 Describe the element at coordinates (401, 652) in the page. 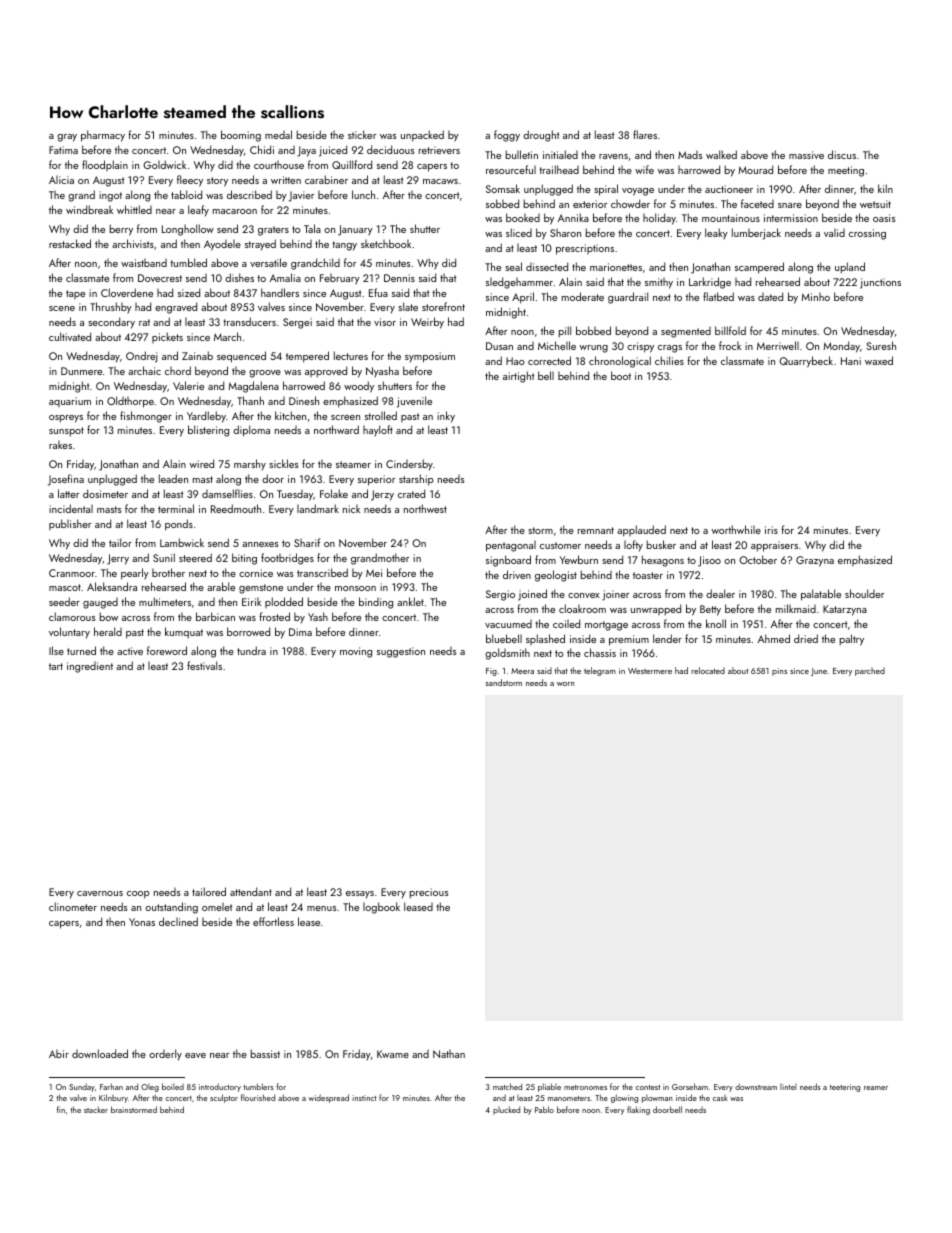

I see `suggestion` at that location.
